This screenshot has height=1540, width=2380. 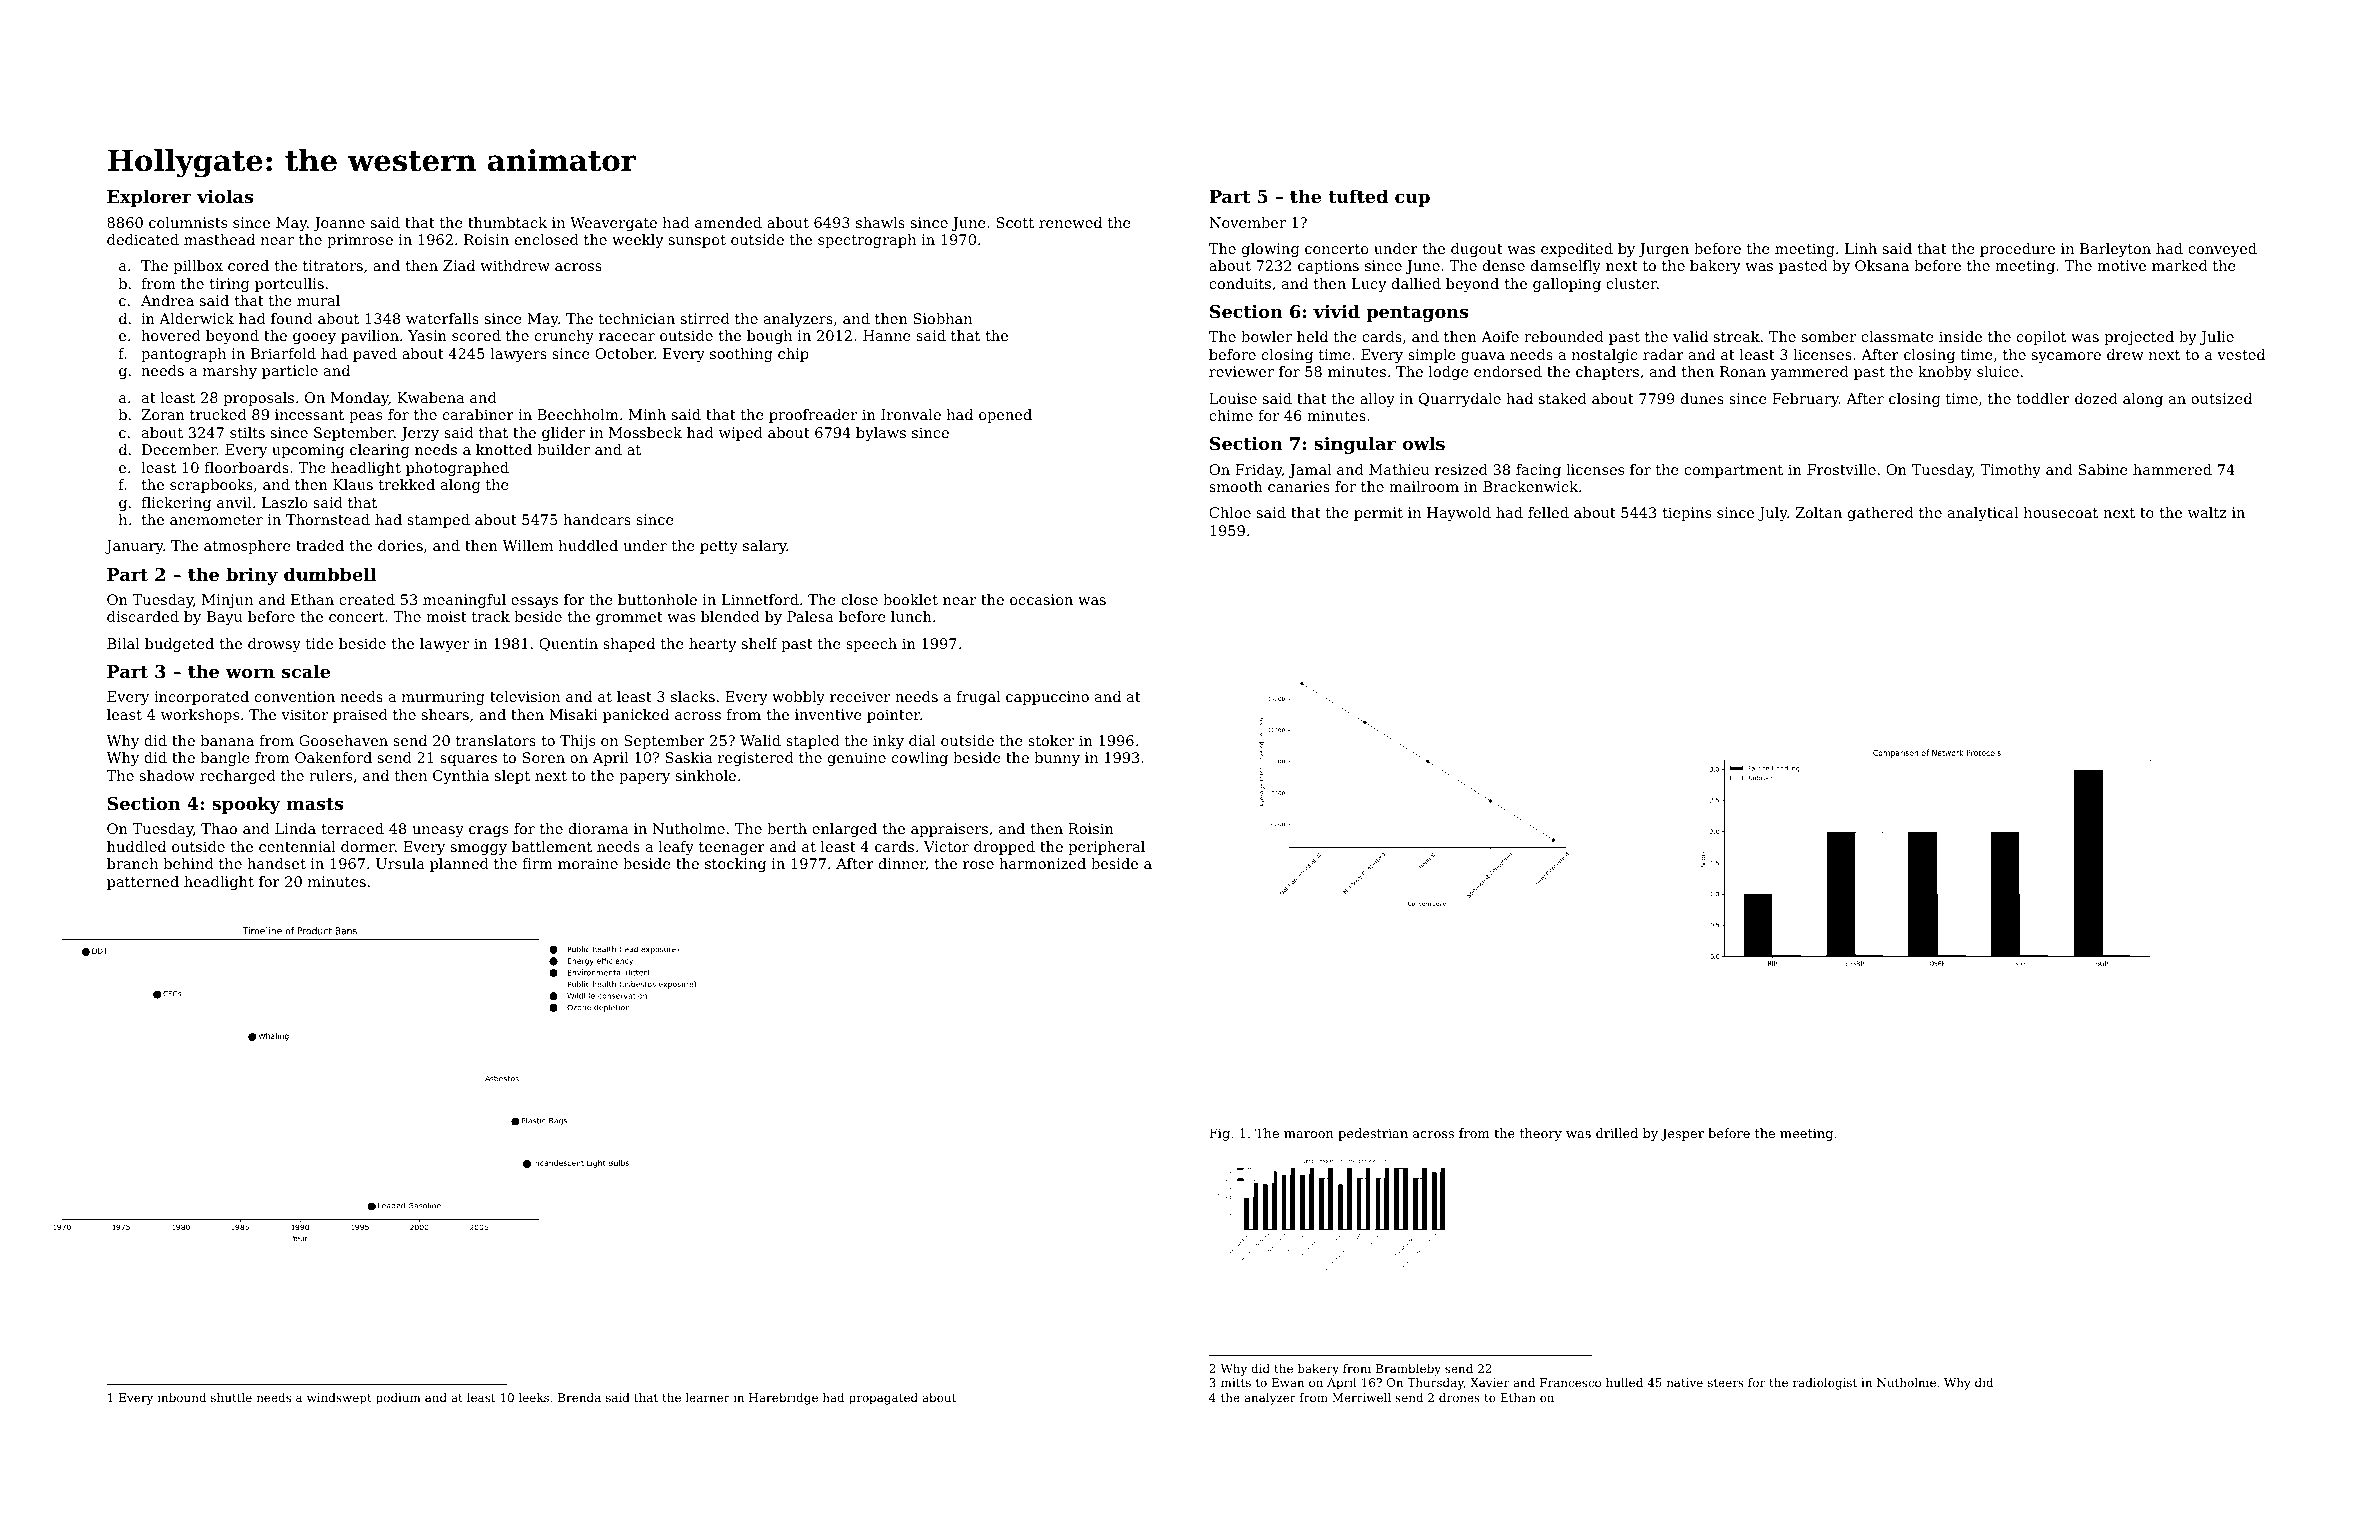 I want to click on bunny, so click(x=1057, y=759).
